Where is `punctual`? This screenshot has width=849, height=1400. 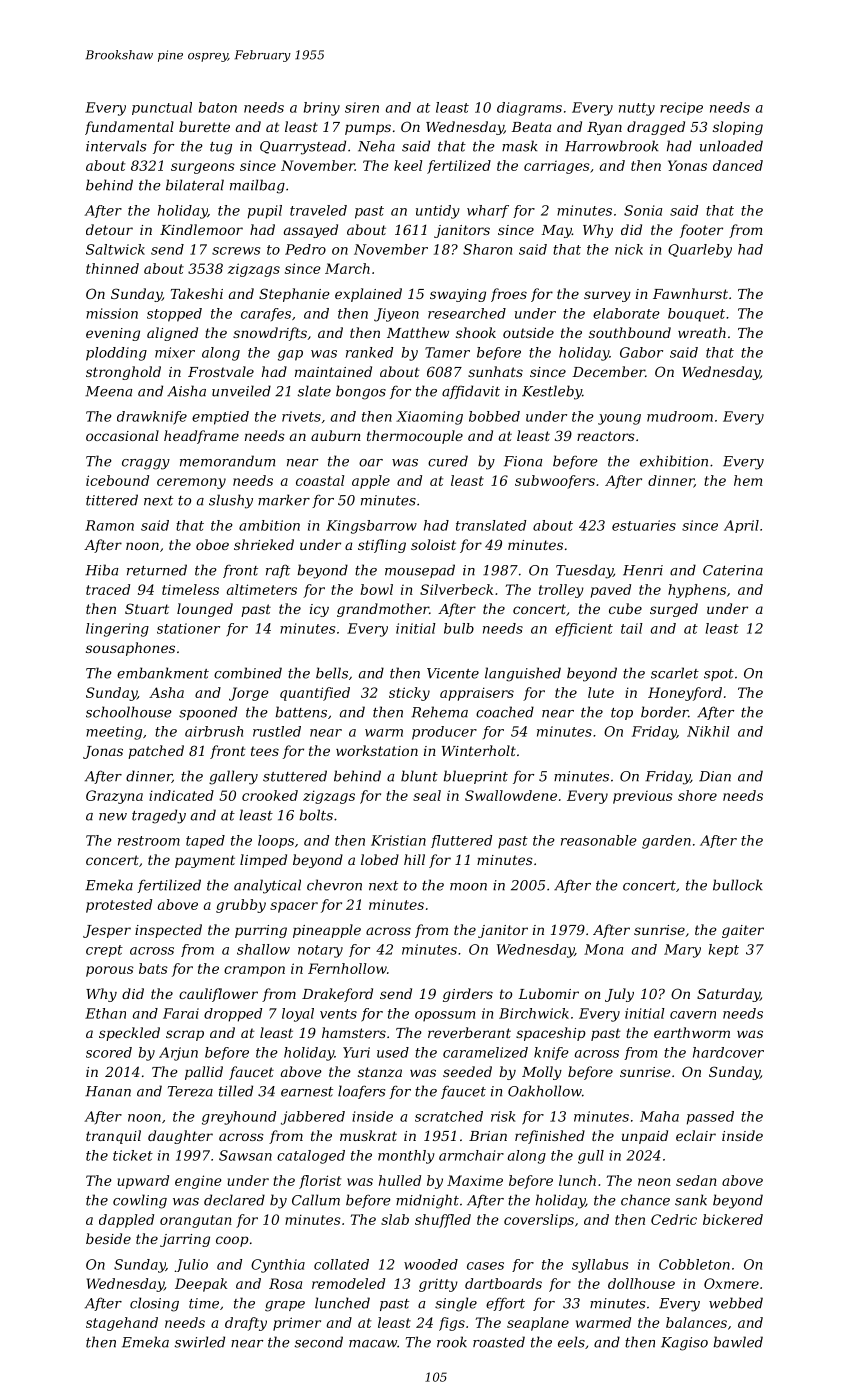
punctual is located at coordinates (162, 108).
